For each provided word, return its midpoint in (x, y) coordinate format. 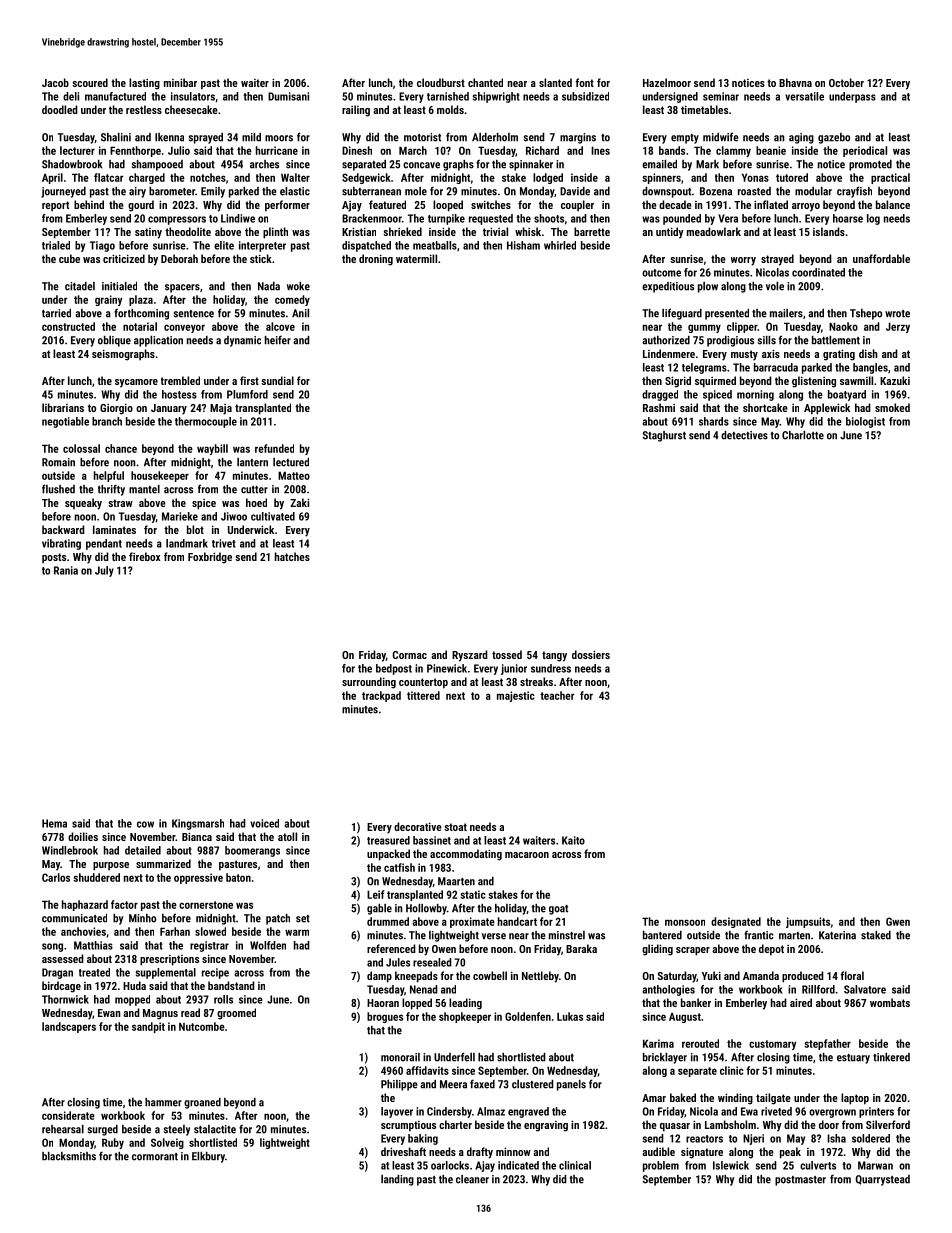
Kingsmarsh (198, 824)
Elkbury (208, 1157)
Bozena (716, 191)
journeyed (63, 192)
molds (450, 109)
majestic (516, 696)
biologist (865, 422)
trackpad (381, 696)
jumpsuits (808, 922)
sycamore (136, 383)
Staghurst (664, 436)
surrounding (369, 683)
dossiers (591, 654)
